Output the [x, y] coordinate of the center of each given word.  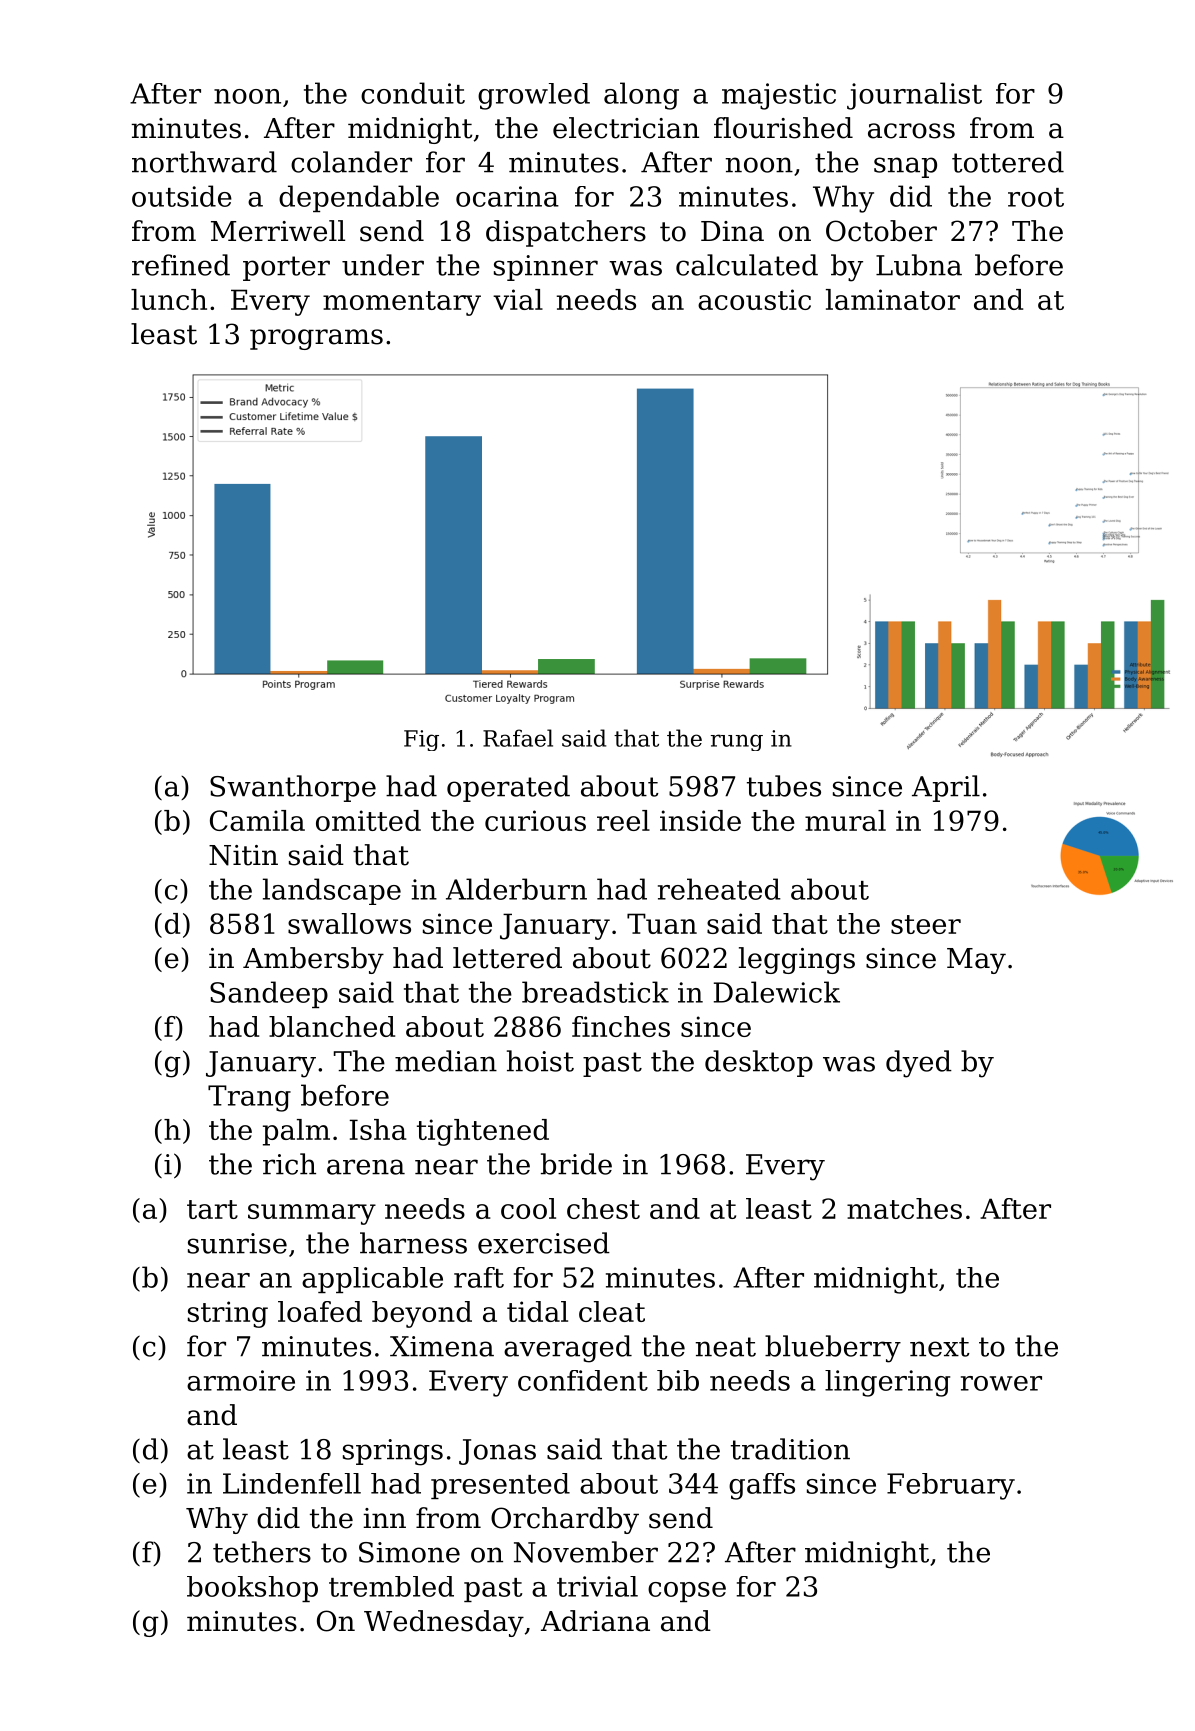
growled [534, 96]
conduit [413, 93]
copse [687, 1592]
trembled [391, 1586]
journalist [914, 96]
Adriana [595, 1621]
